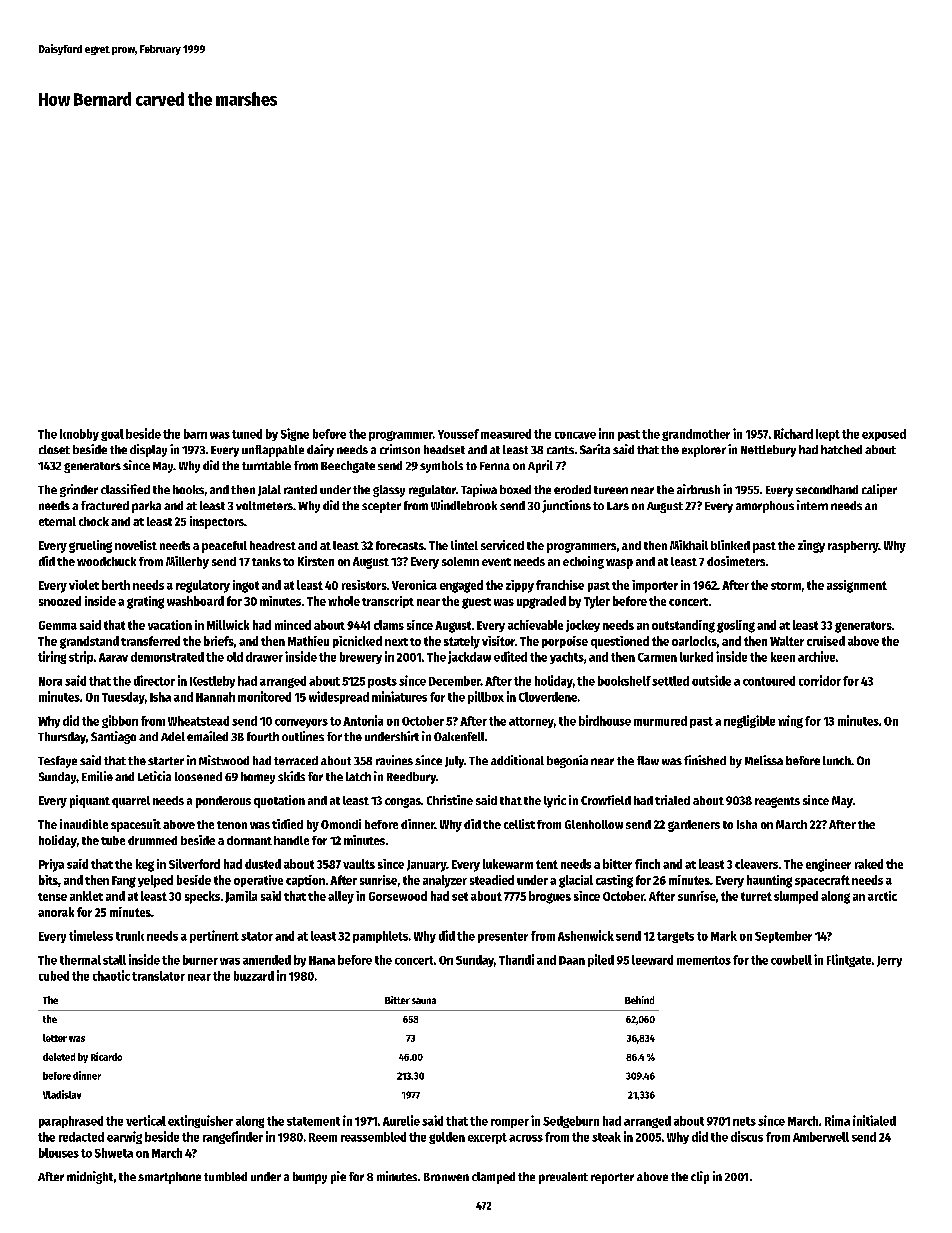 This image has height=1233, width=952. I want to click on snoozed, so click(60, 601).
